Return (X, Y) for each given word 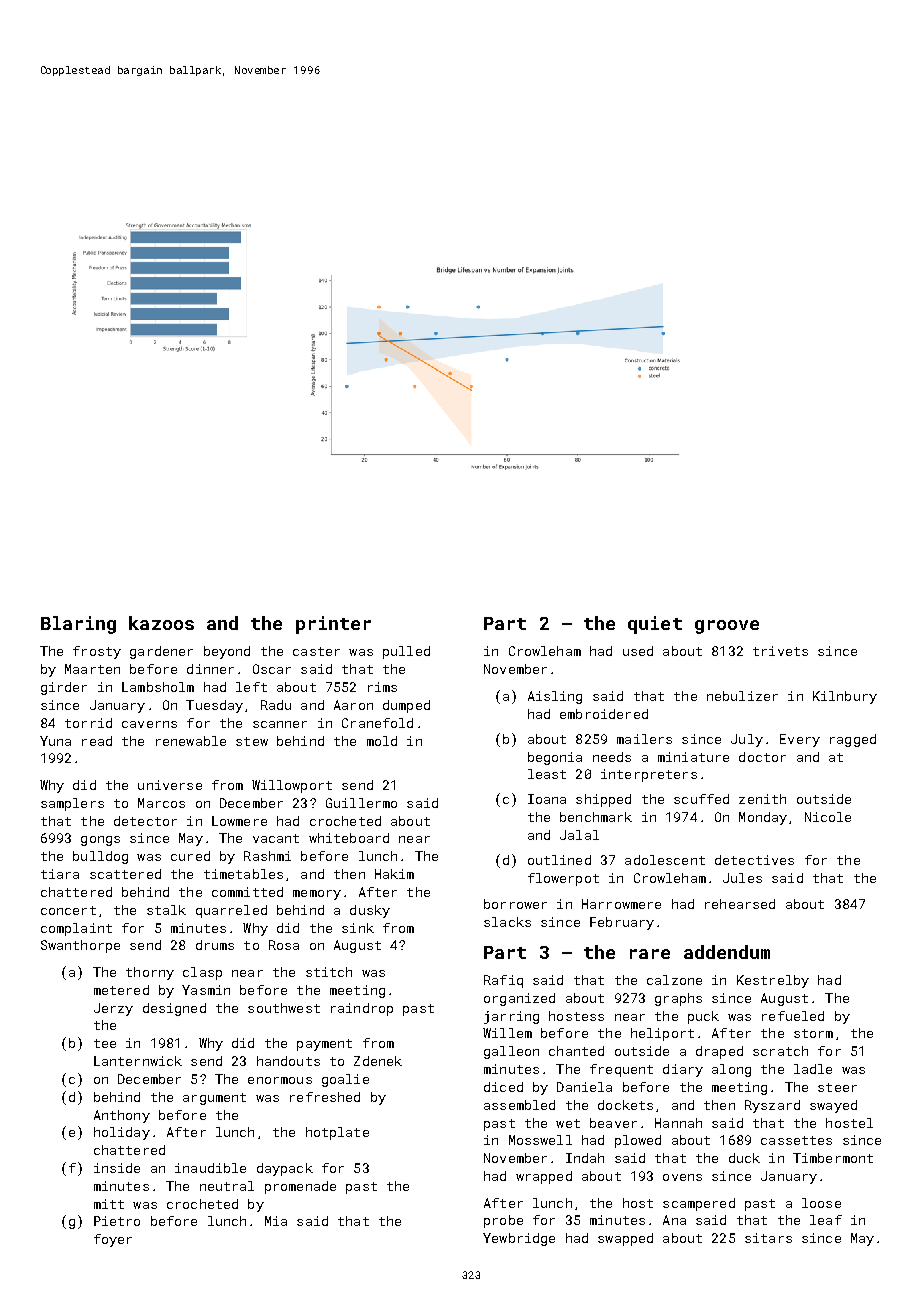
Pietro (117, 1221)
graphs (678, 999)
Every (800, 740)
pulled (406, 652)
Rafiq (503, 981)
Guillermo (361, 803)
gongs (100, 841)
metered (121, 990)
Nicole (828, 817)
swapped (625, 1239)
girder (64, 688)
